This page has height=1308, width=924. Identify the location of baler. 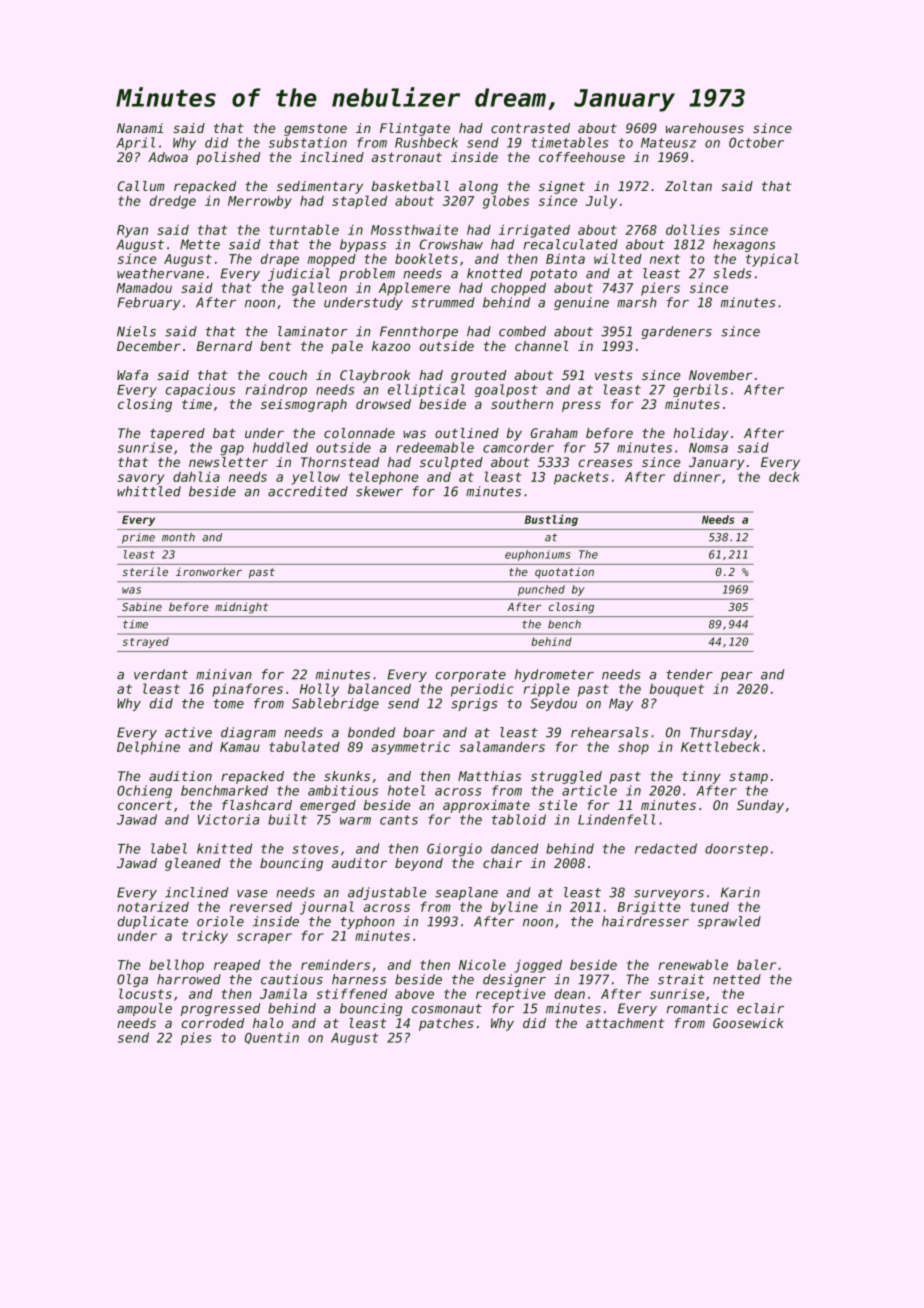
(756, 964).
